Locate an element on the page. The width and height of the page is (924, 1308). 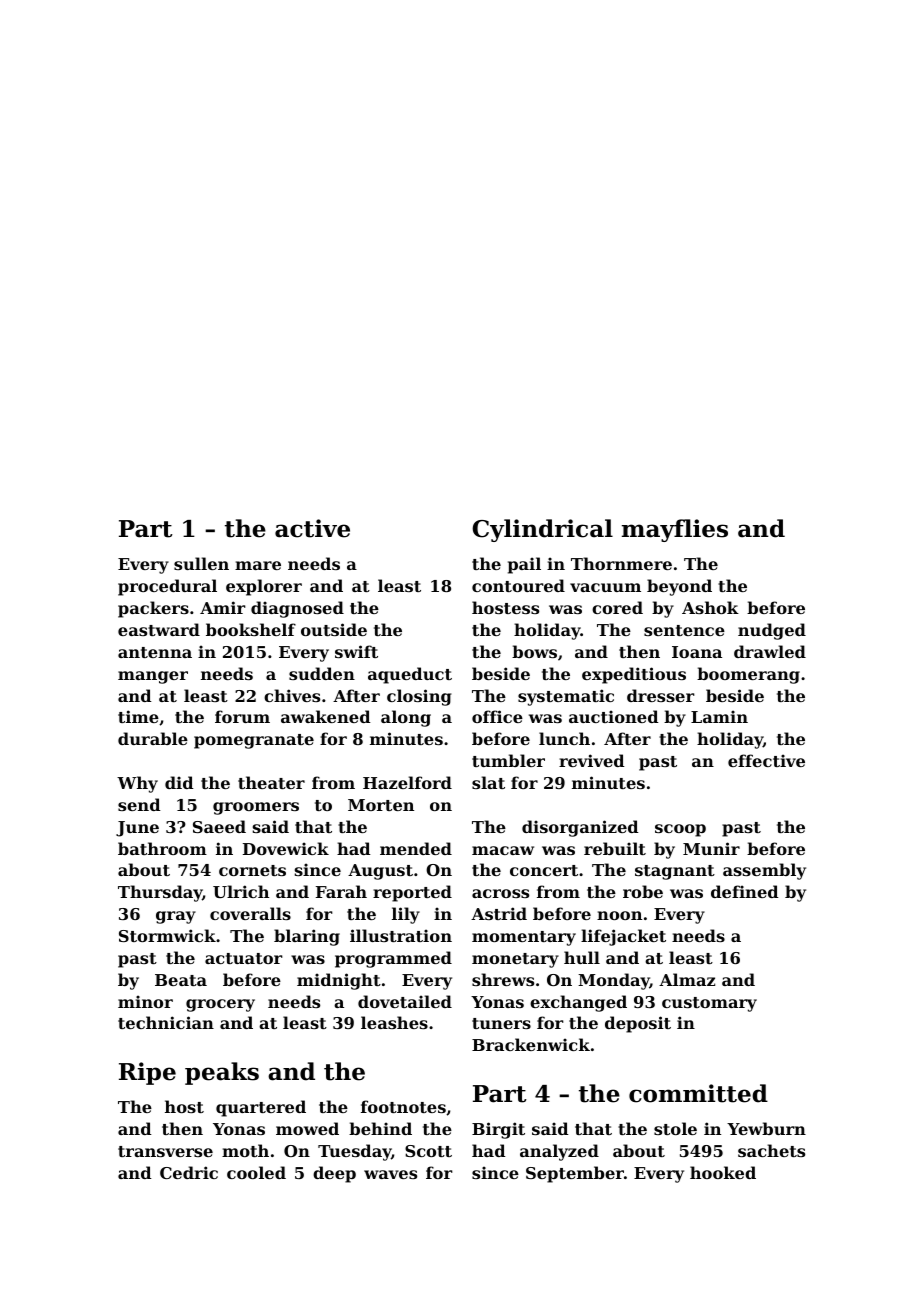
Farah is located at coordinates (341, 891).
